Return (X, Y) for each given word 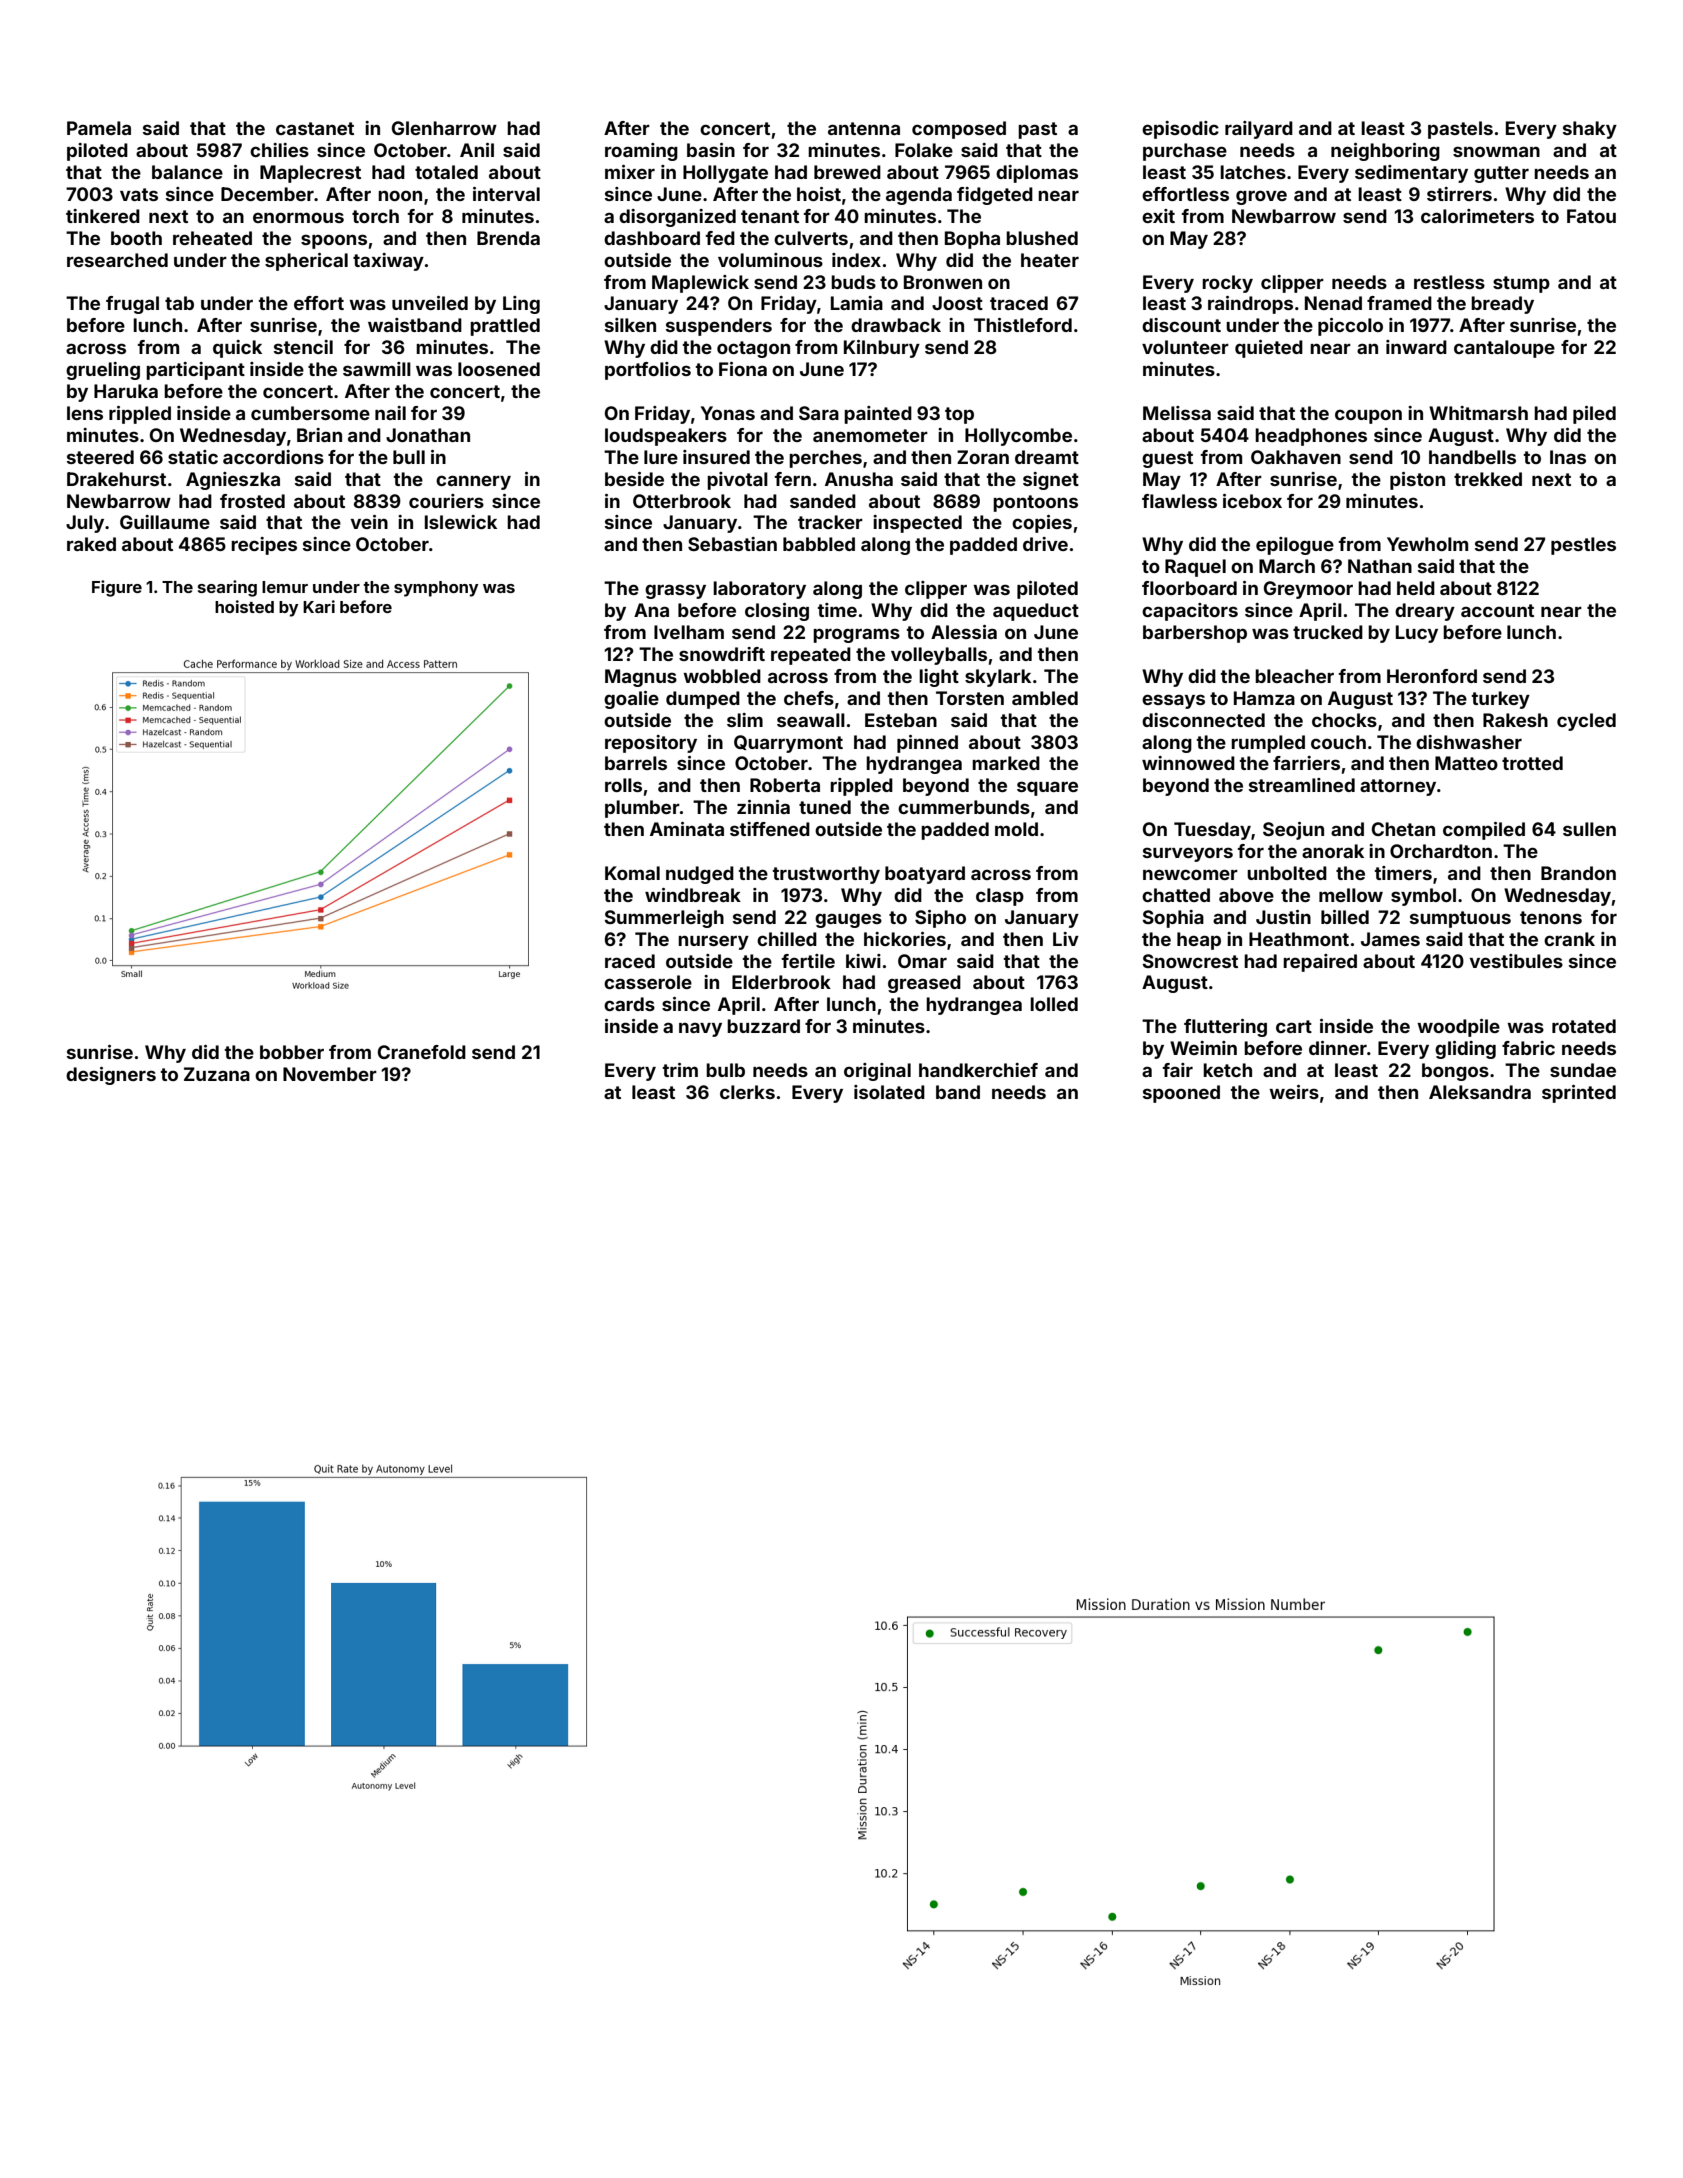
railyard (1259, 130)
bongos (1455, 1072)
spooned (1181, 1094)
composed (959, 130)
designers (111, 1076)
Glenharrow (444, 128)
